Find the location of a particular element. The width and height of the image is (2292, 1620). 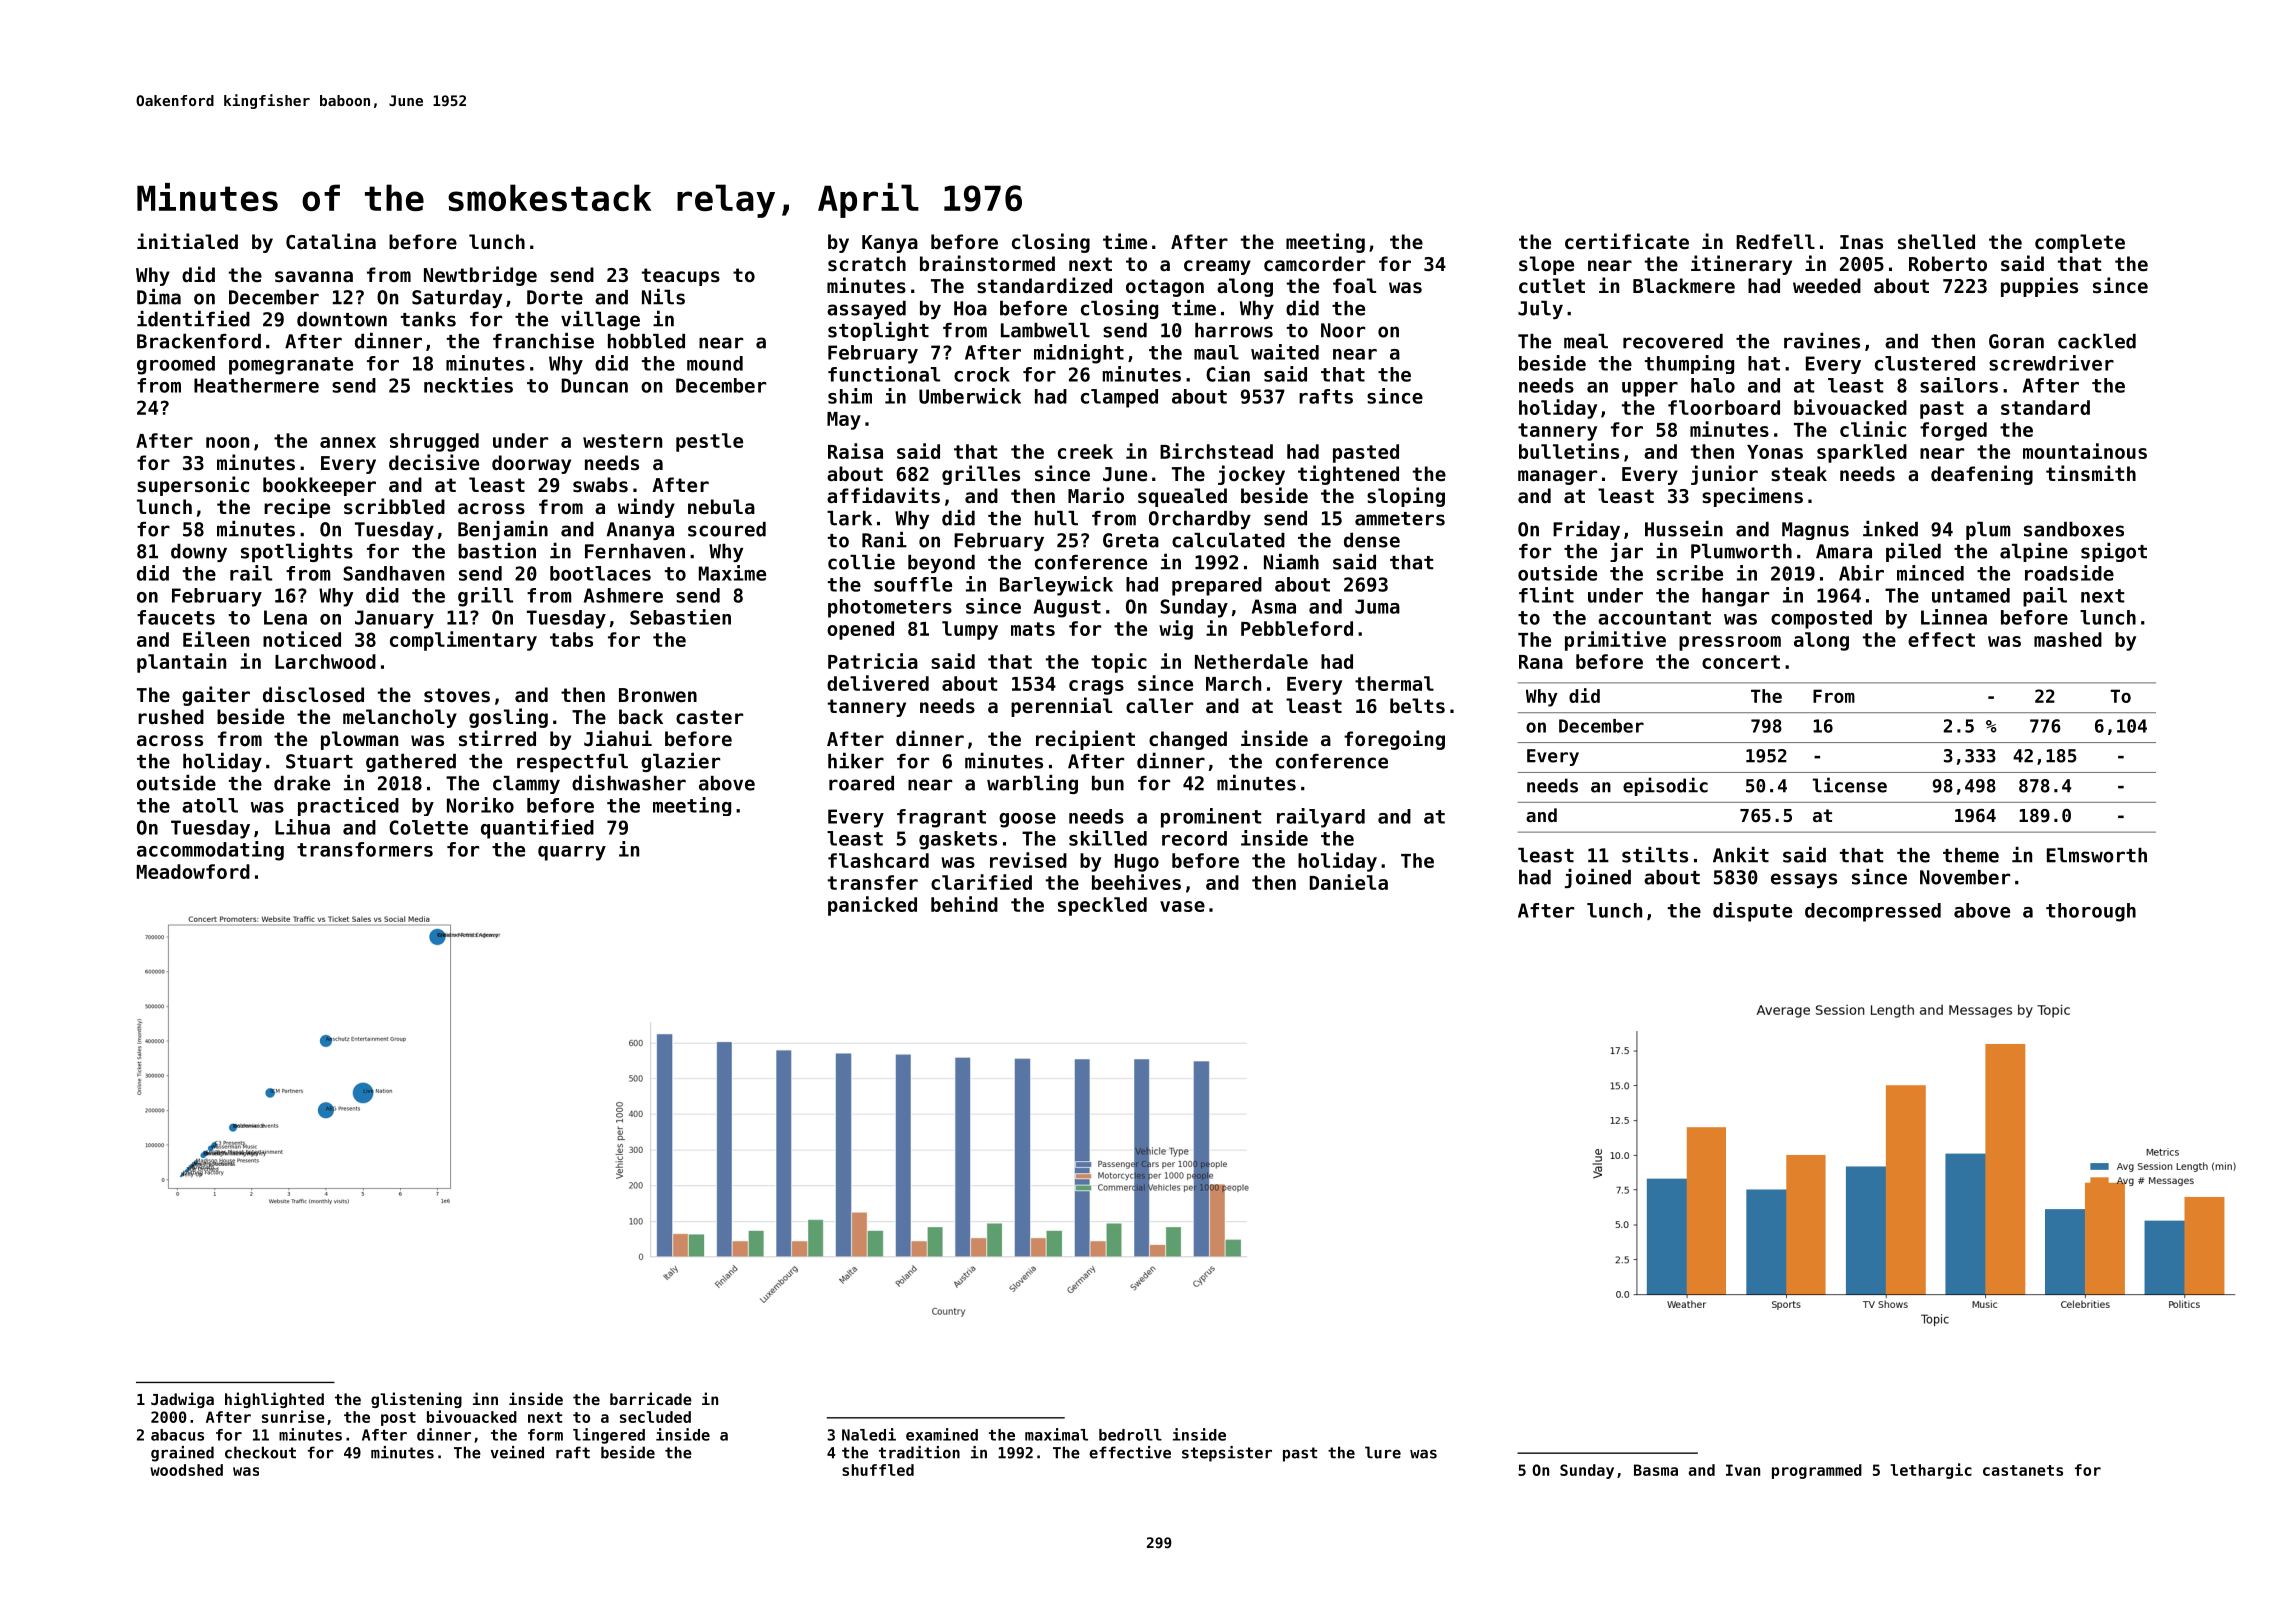

glistening is located at coordinates (416, 1400).
